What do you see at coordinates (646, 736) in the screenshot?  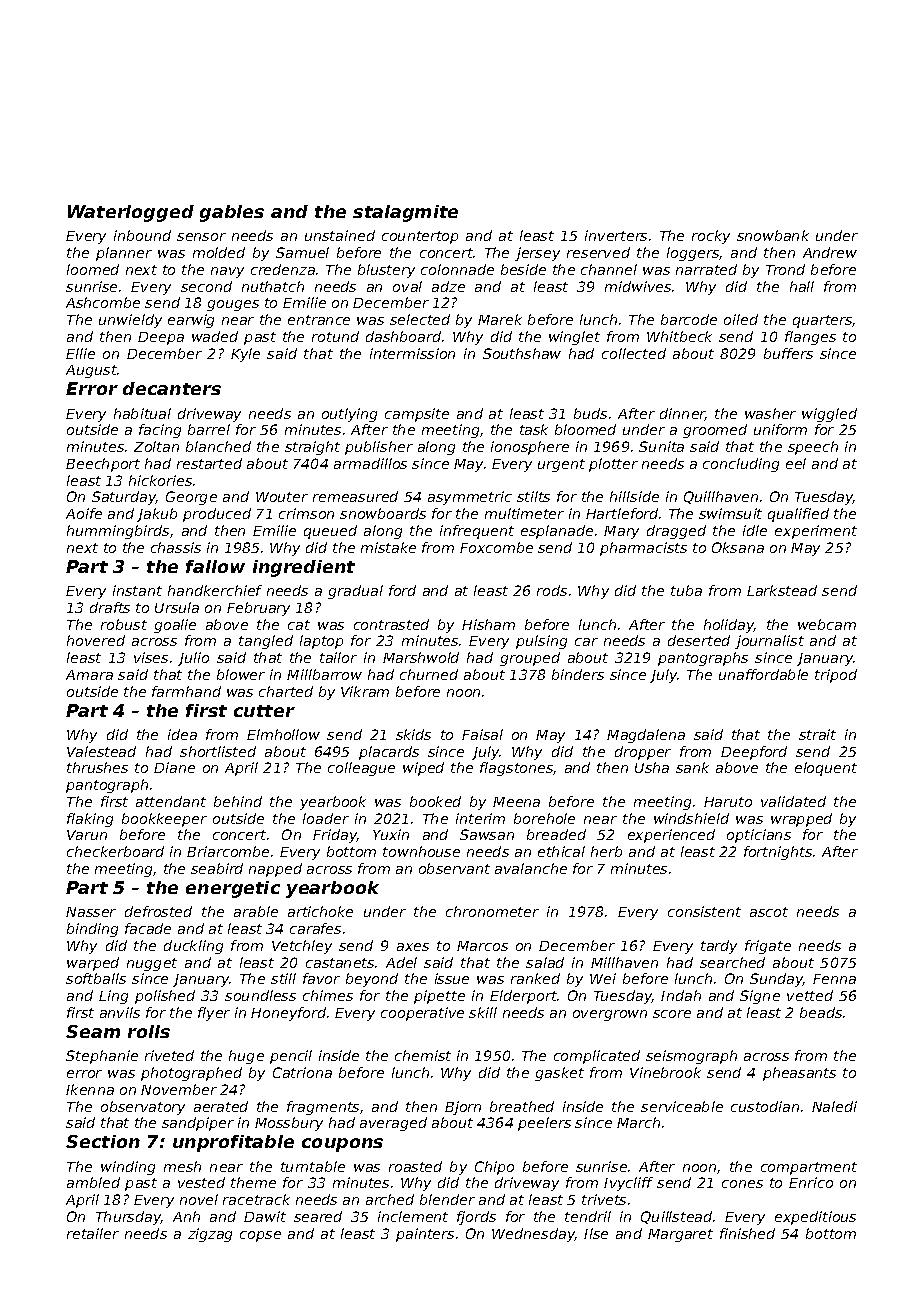 I see `Magdalena` at bounding box center [646, 736].
